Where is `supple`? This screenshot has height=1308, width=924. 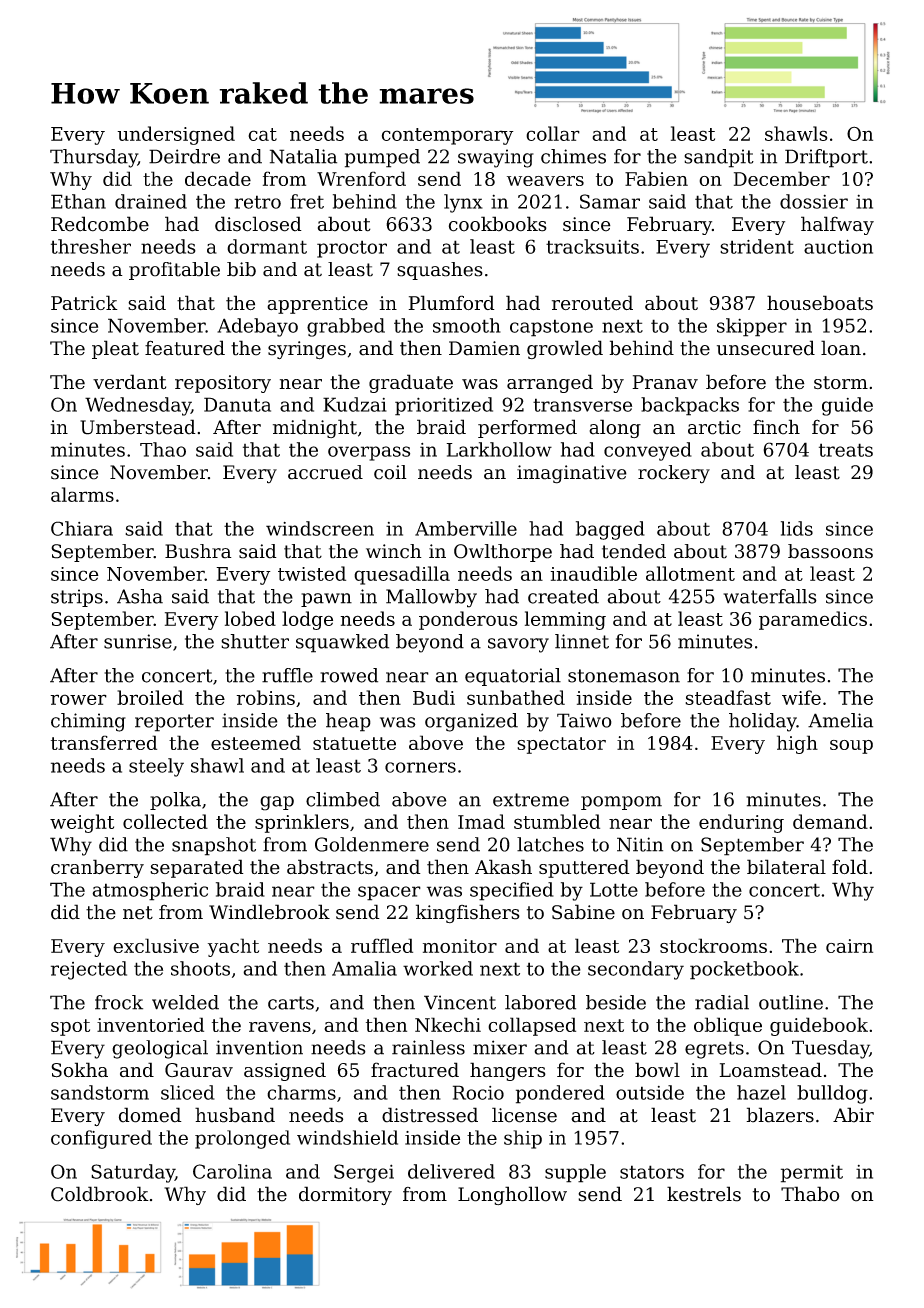
supple is located at coordinates (575, 1173).
